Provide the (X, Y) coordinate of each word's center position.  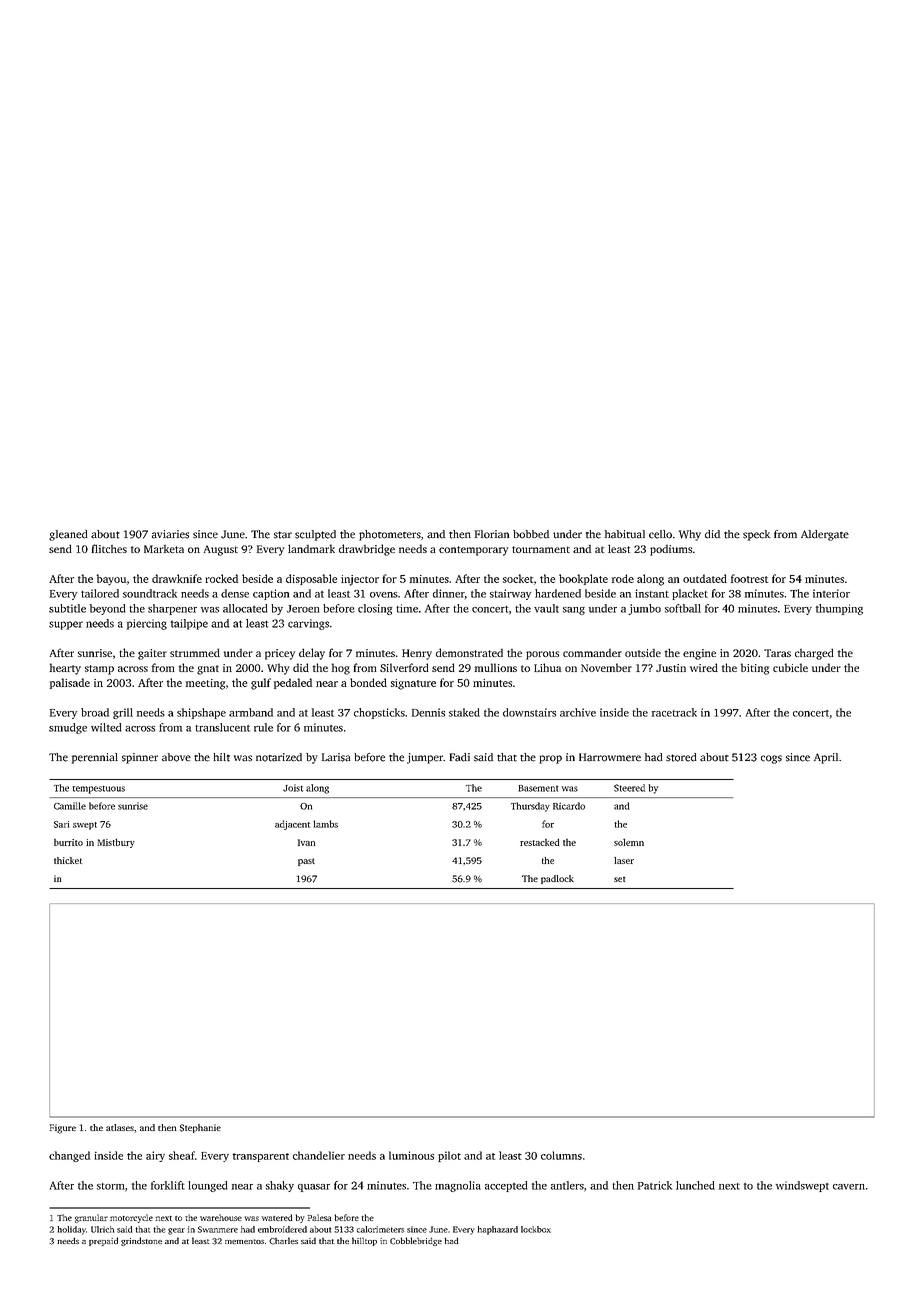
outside (643, 653)
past (306, 862)
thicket (68, 860)
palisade (70, 683)
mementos (244, 1241)
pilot (449, 1156)
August (221, 550)
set (619, 879)
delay (312, 654)
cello (660, 534)
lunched (695, 1185)
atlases (120, 1127)
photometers (390, 535)
